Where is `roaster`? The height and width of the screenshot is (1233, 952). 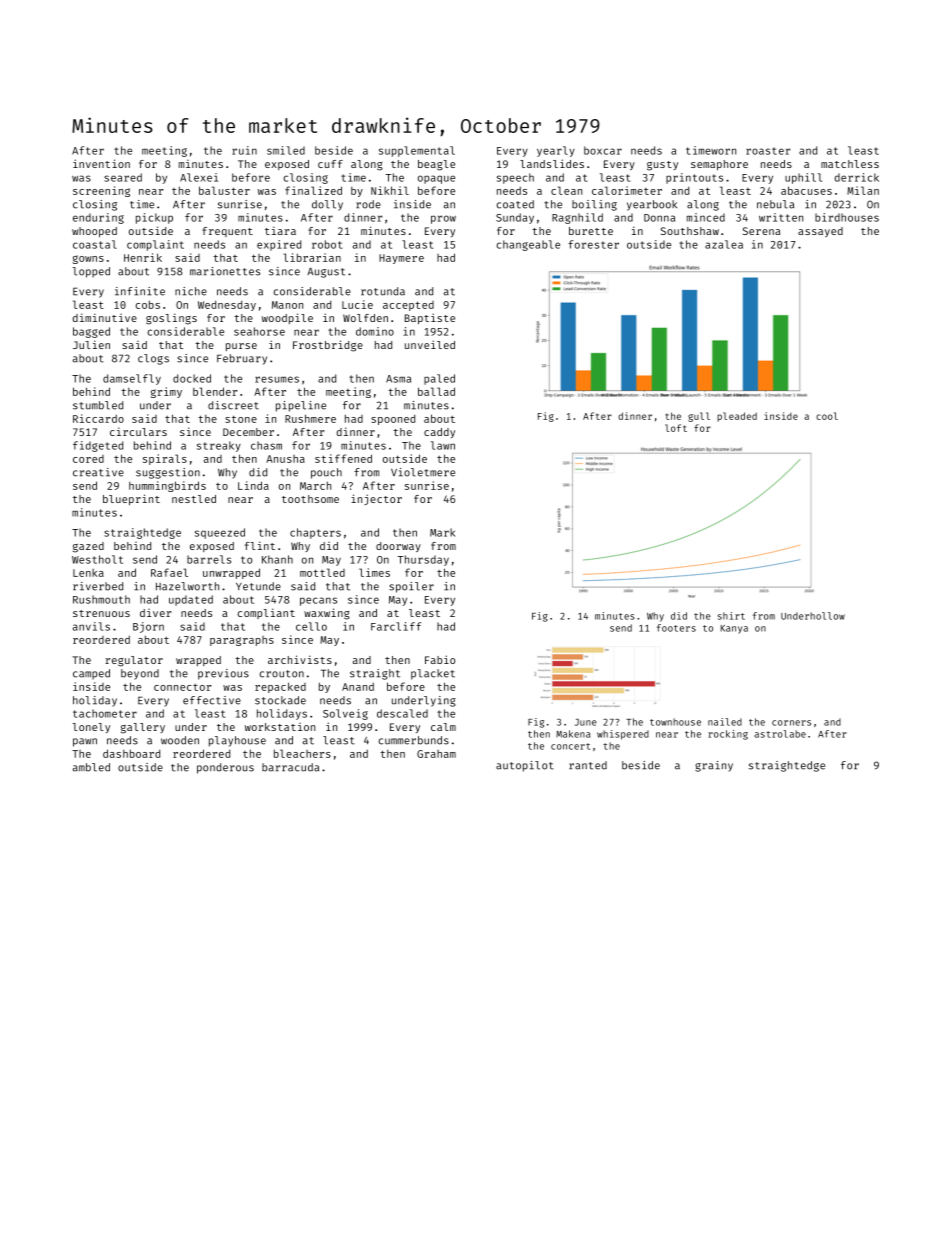 roaster is located at coordinates (768, 151).
